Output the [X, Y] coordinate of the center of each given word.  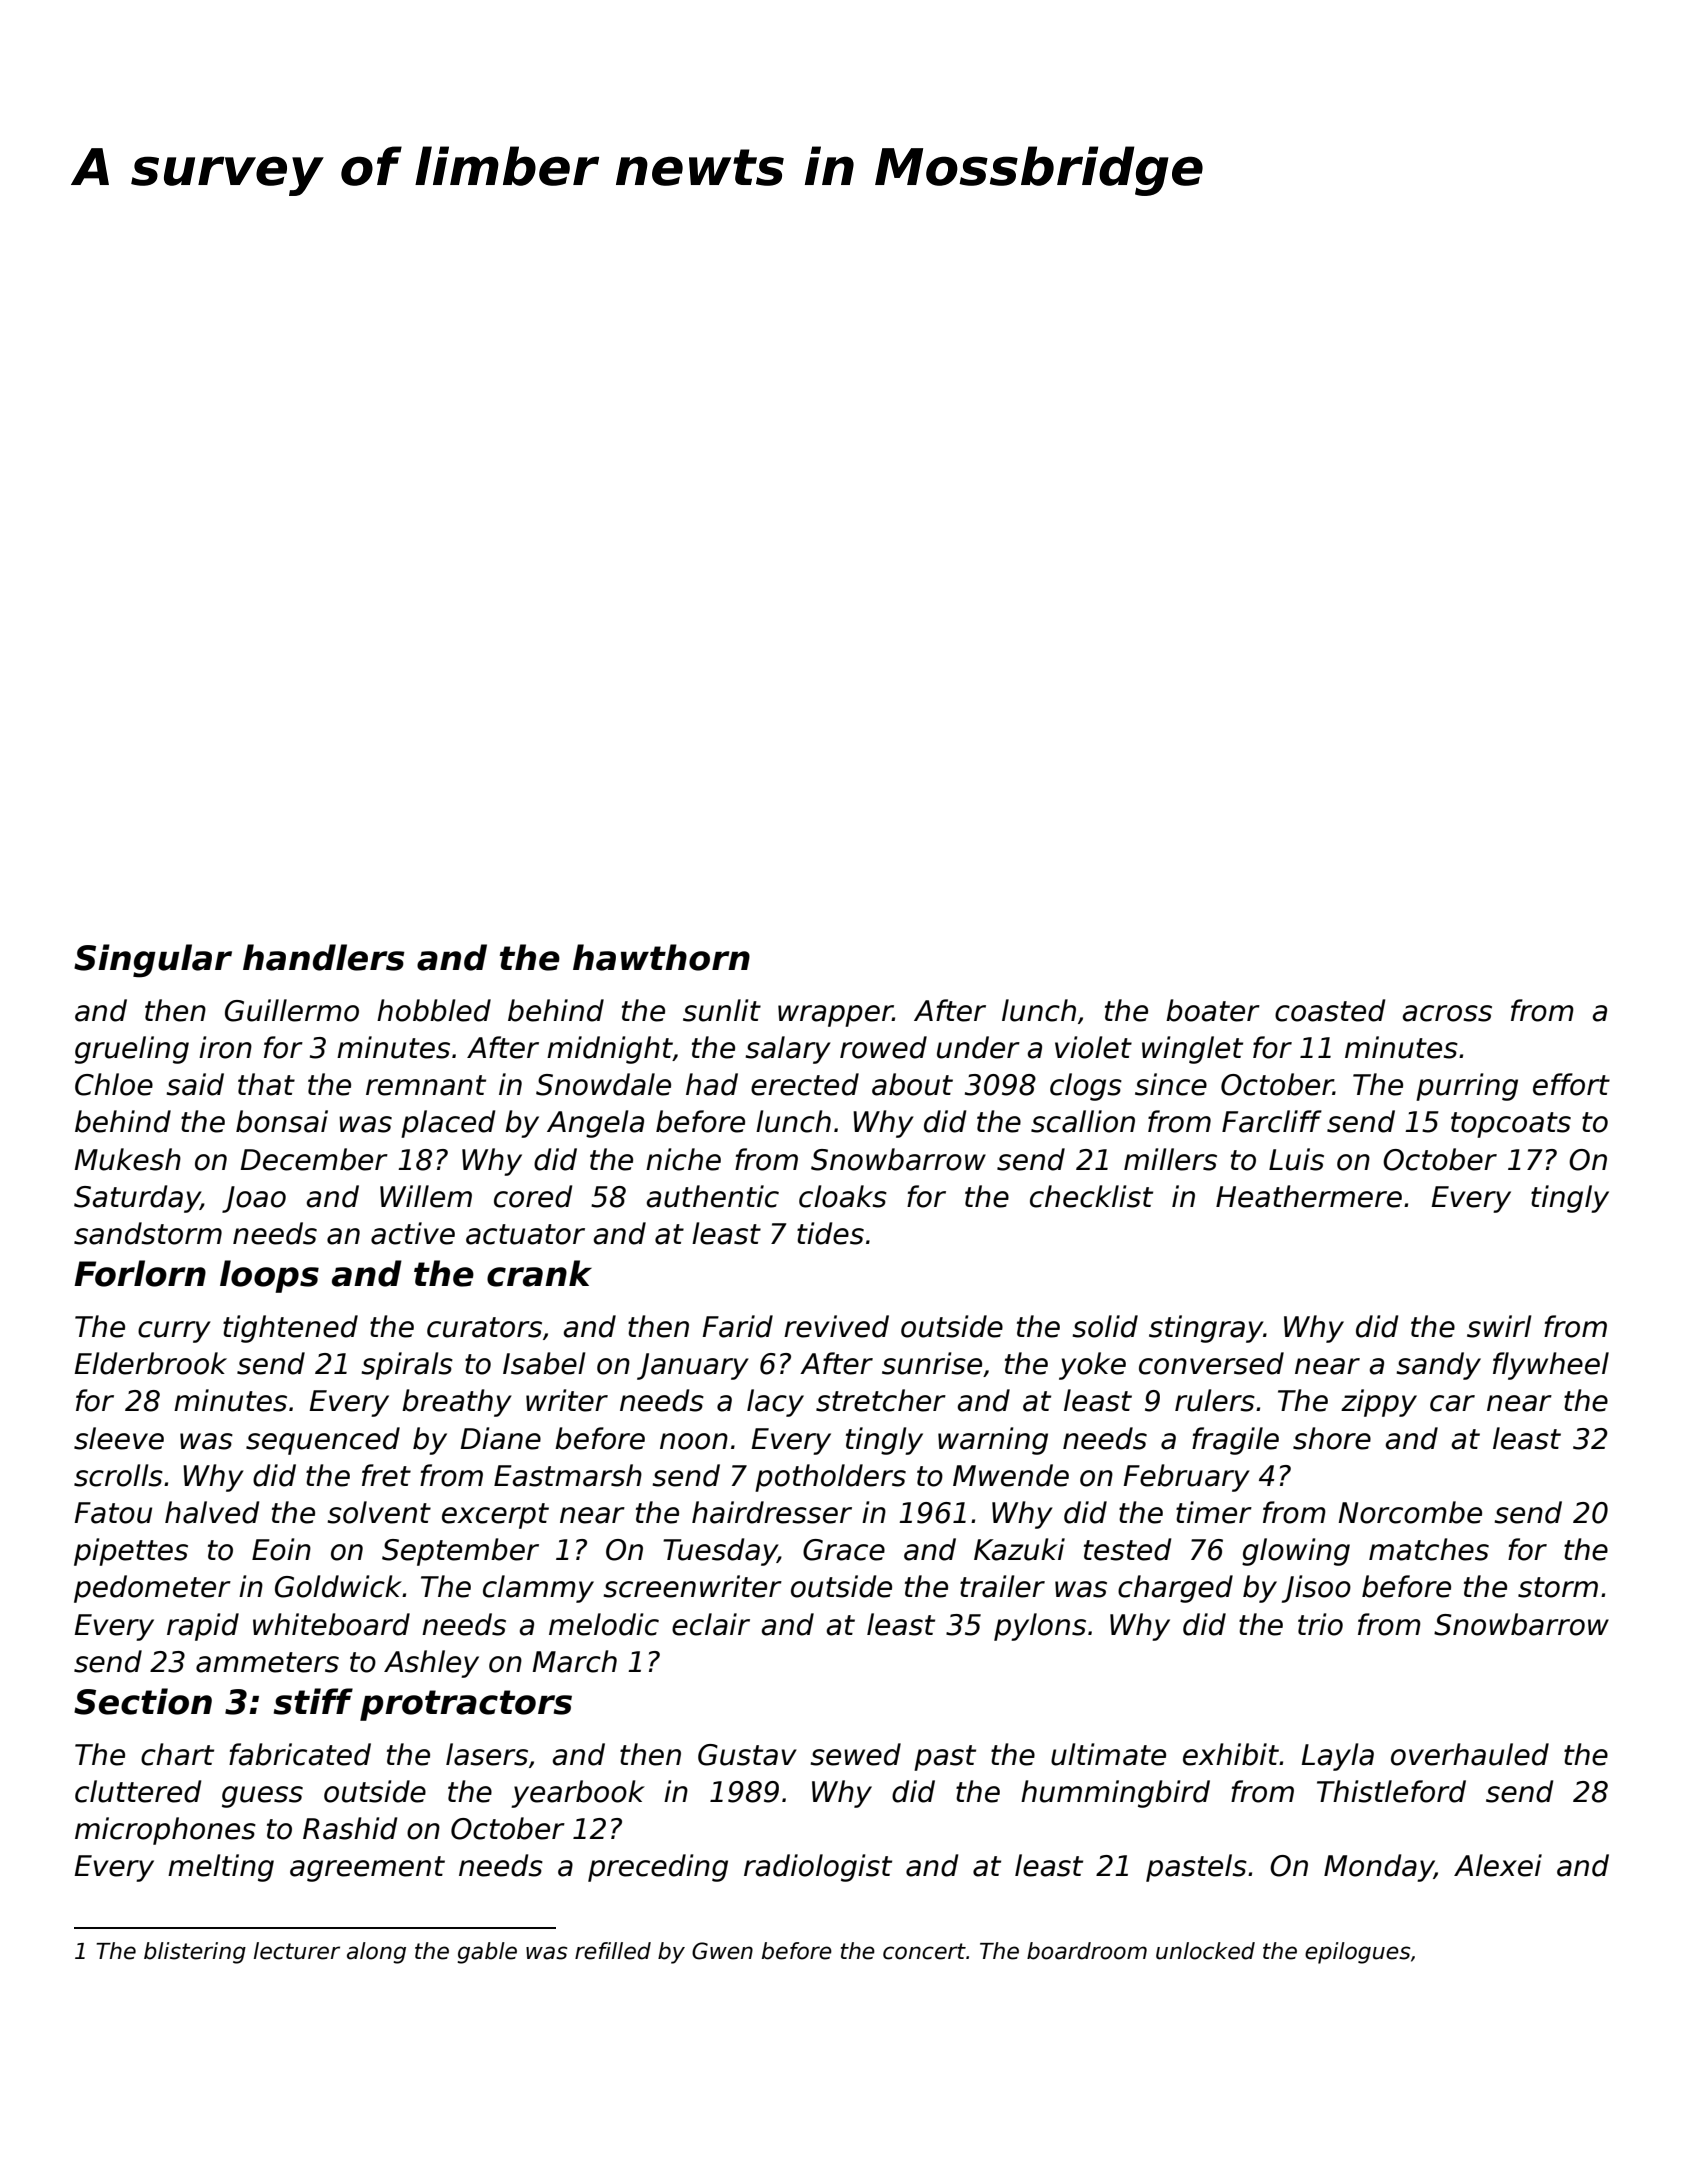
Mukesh [127, 1159]
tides [830, 1233]
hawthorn [661, 957]
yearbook [578, 1794]
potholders [830, 1478]
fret [386, 1475]
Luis [1296, 1159]
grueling [132, 1050]
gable [487, 1953]
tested [1127, 1549]
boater [1213, 1010]
